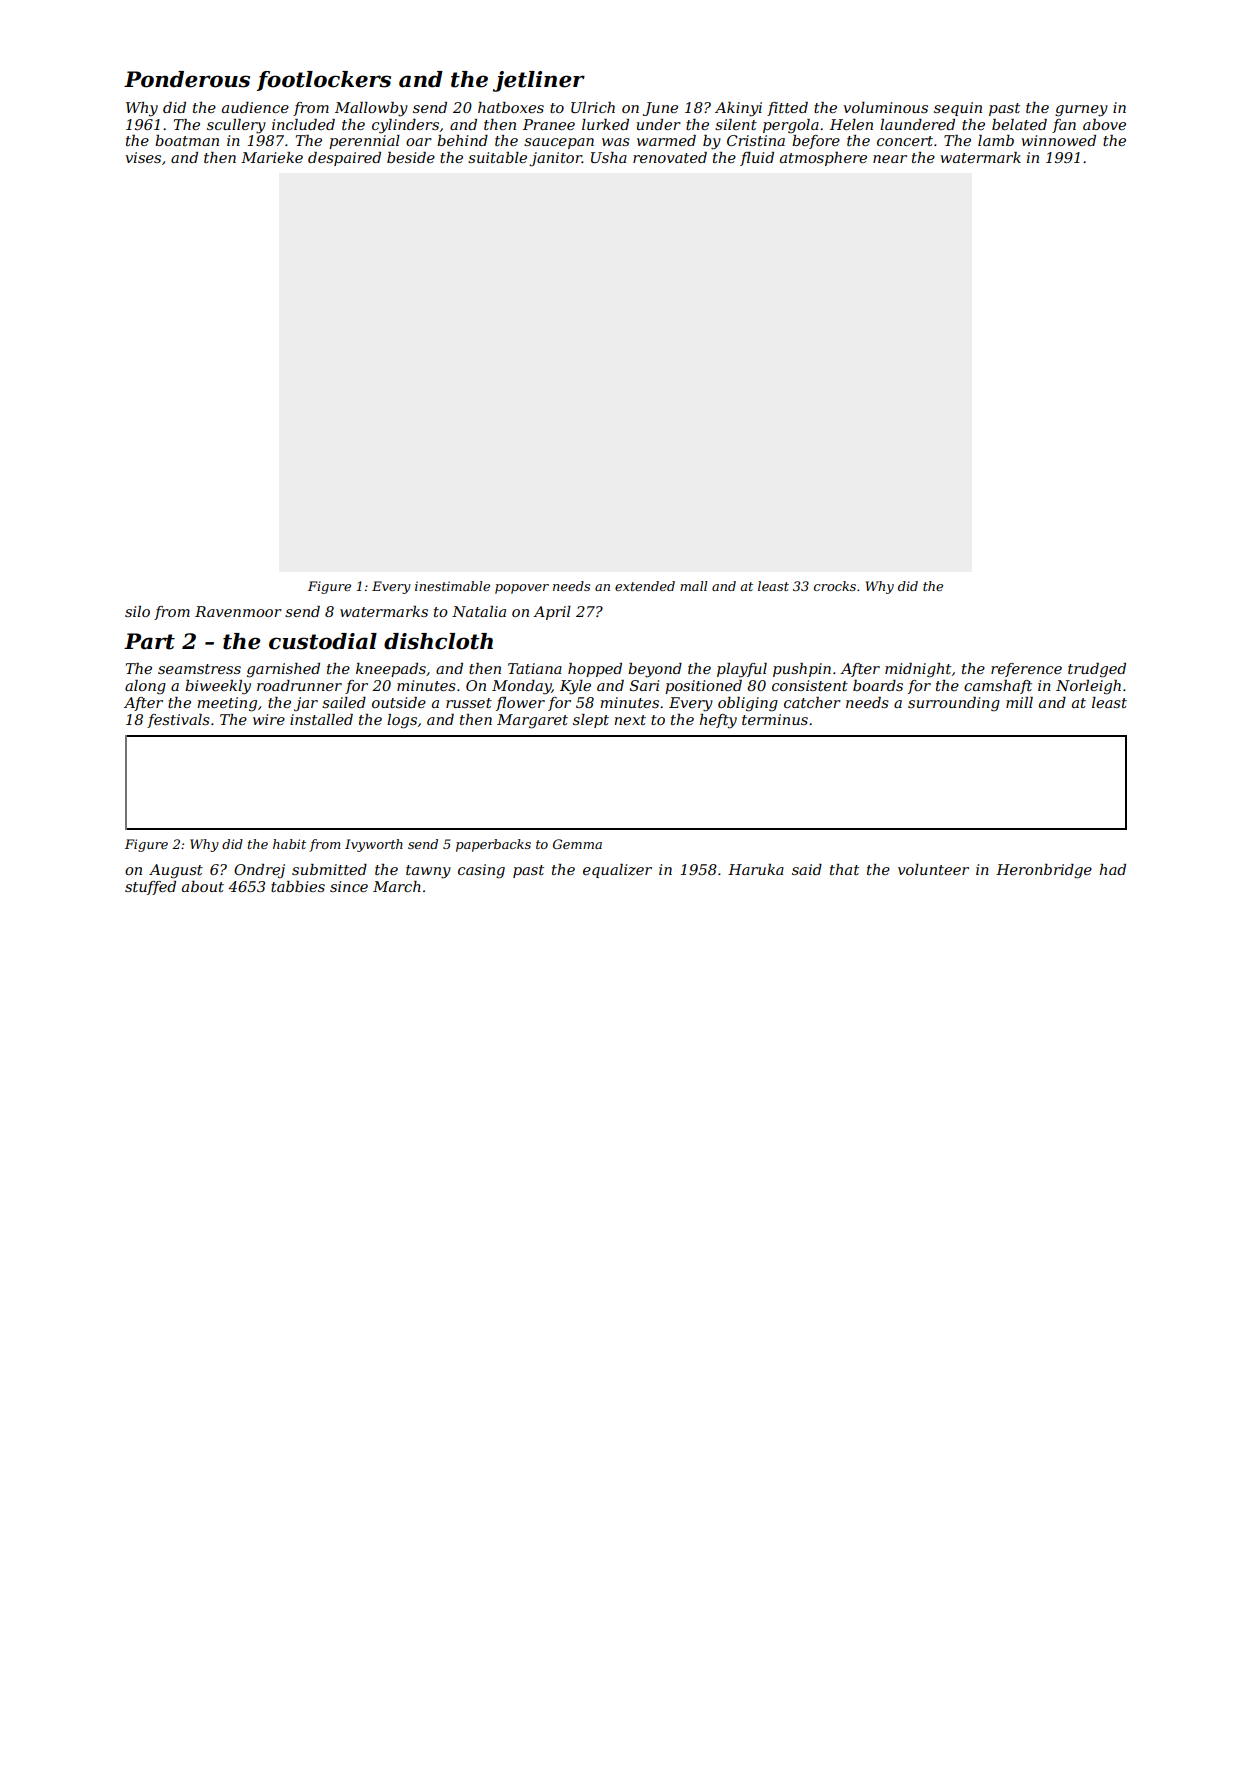 The height and width of the screenshot is (1770, 1252). I want to click on tabbies, so click(298, 886).
